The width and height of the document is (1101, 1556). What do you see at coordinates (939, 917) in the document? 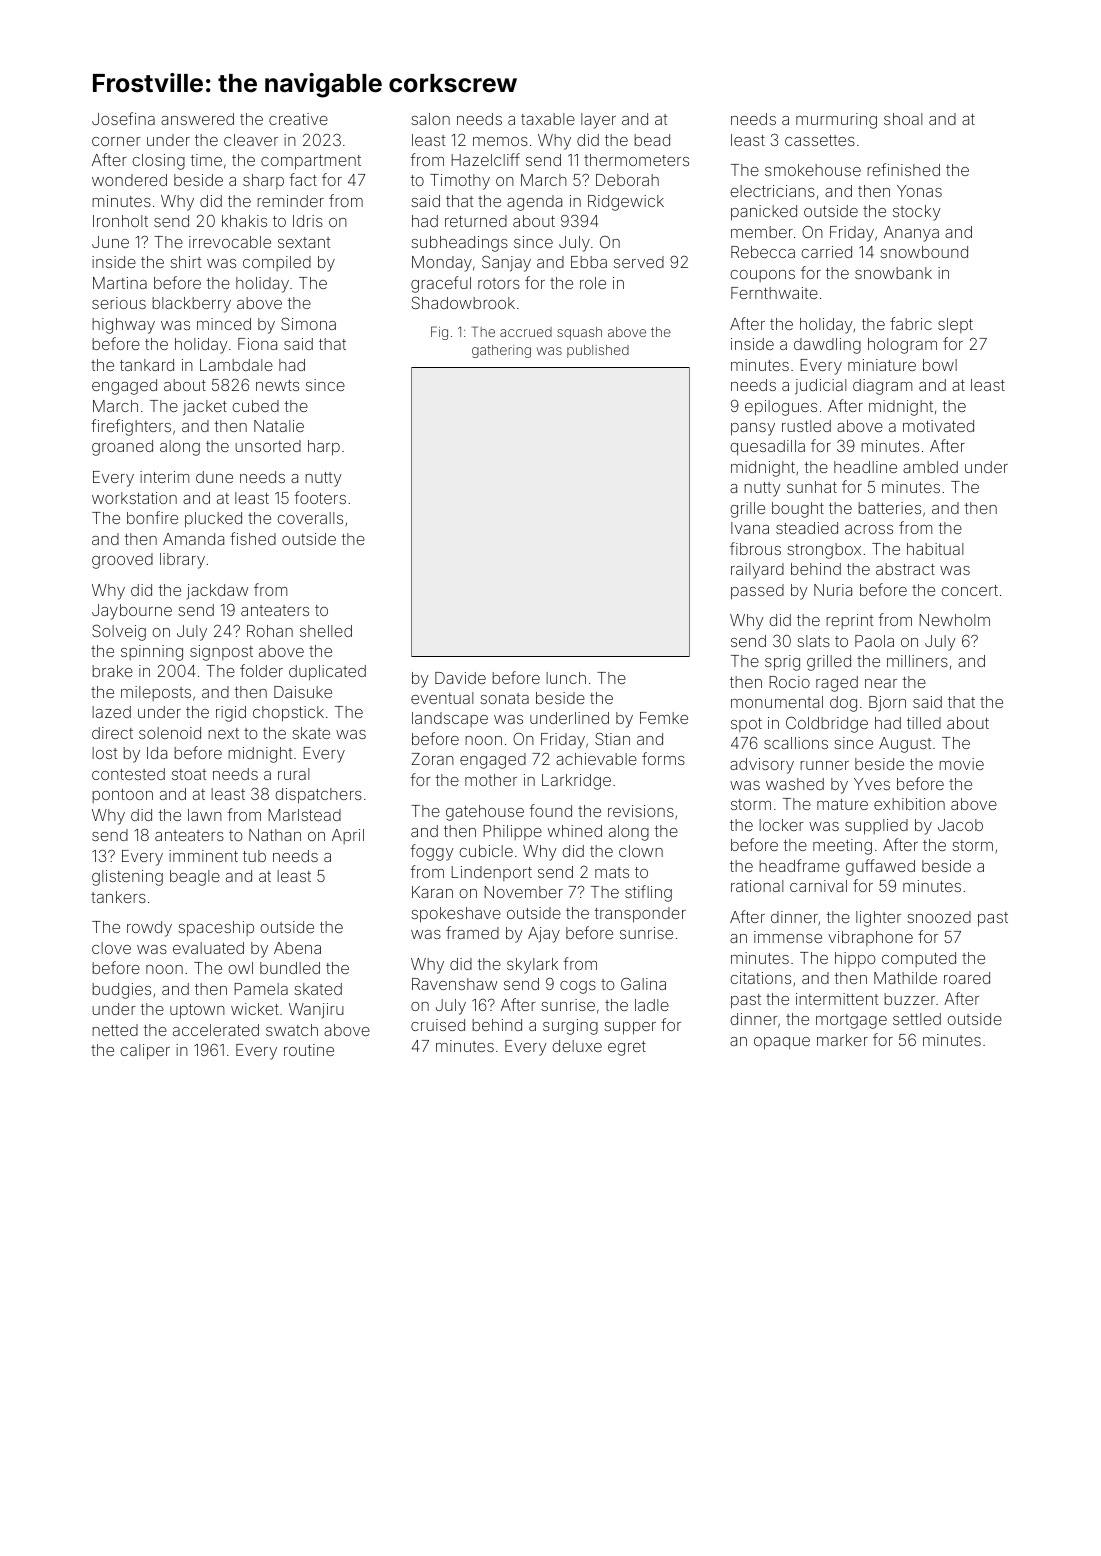
I see `snoozed` at bounding box center [939, 917].
